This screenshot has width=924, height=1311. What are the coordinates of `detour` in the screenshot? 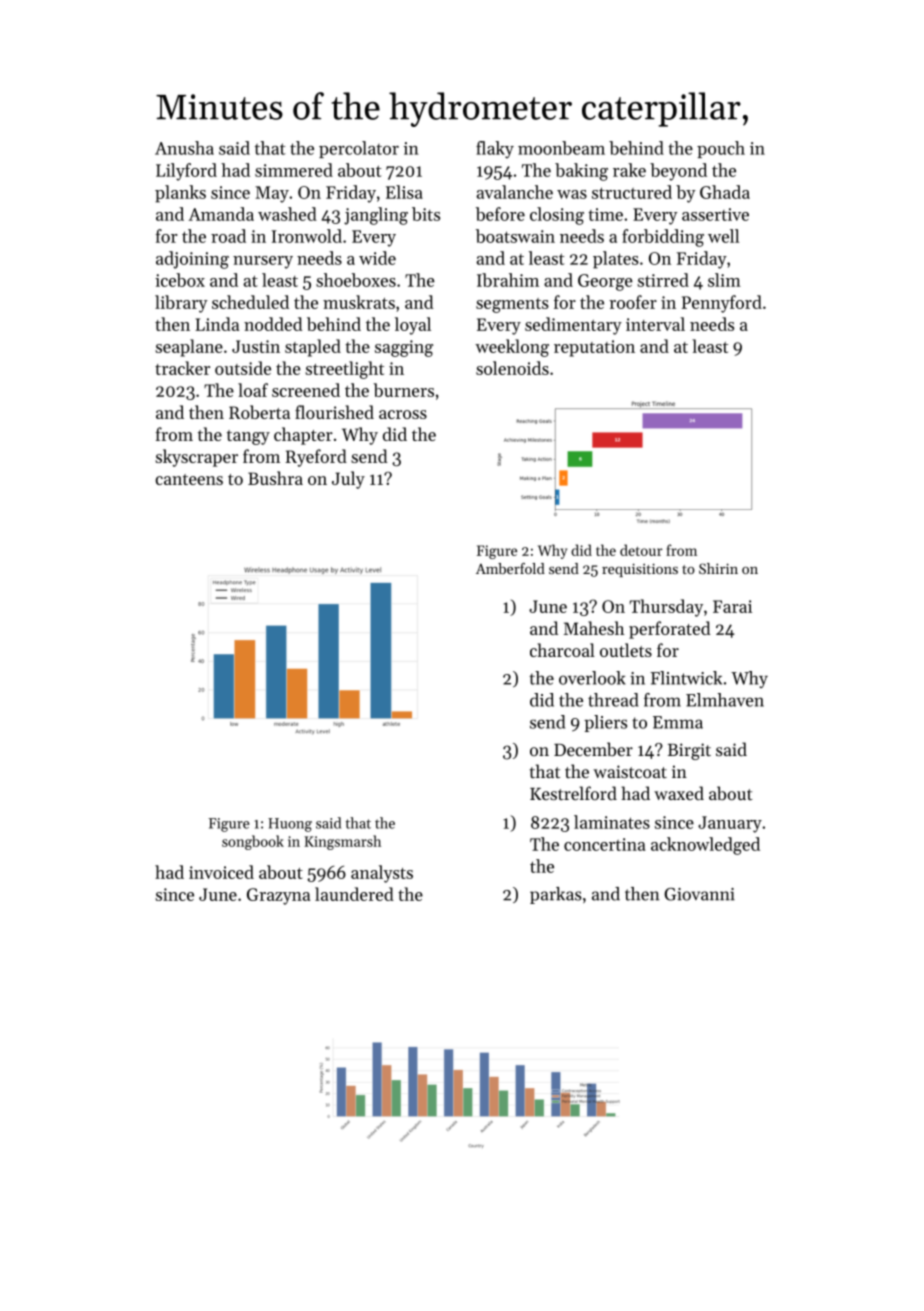 It's located at (641, 550).
